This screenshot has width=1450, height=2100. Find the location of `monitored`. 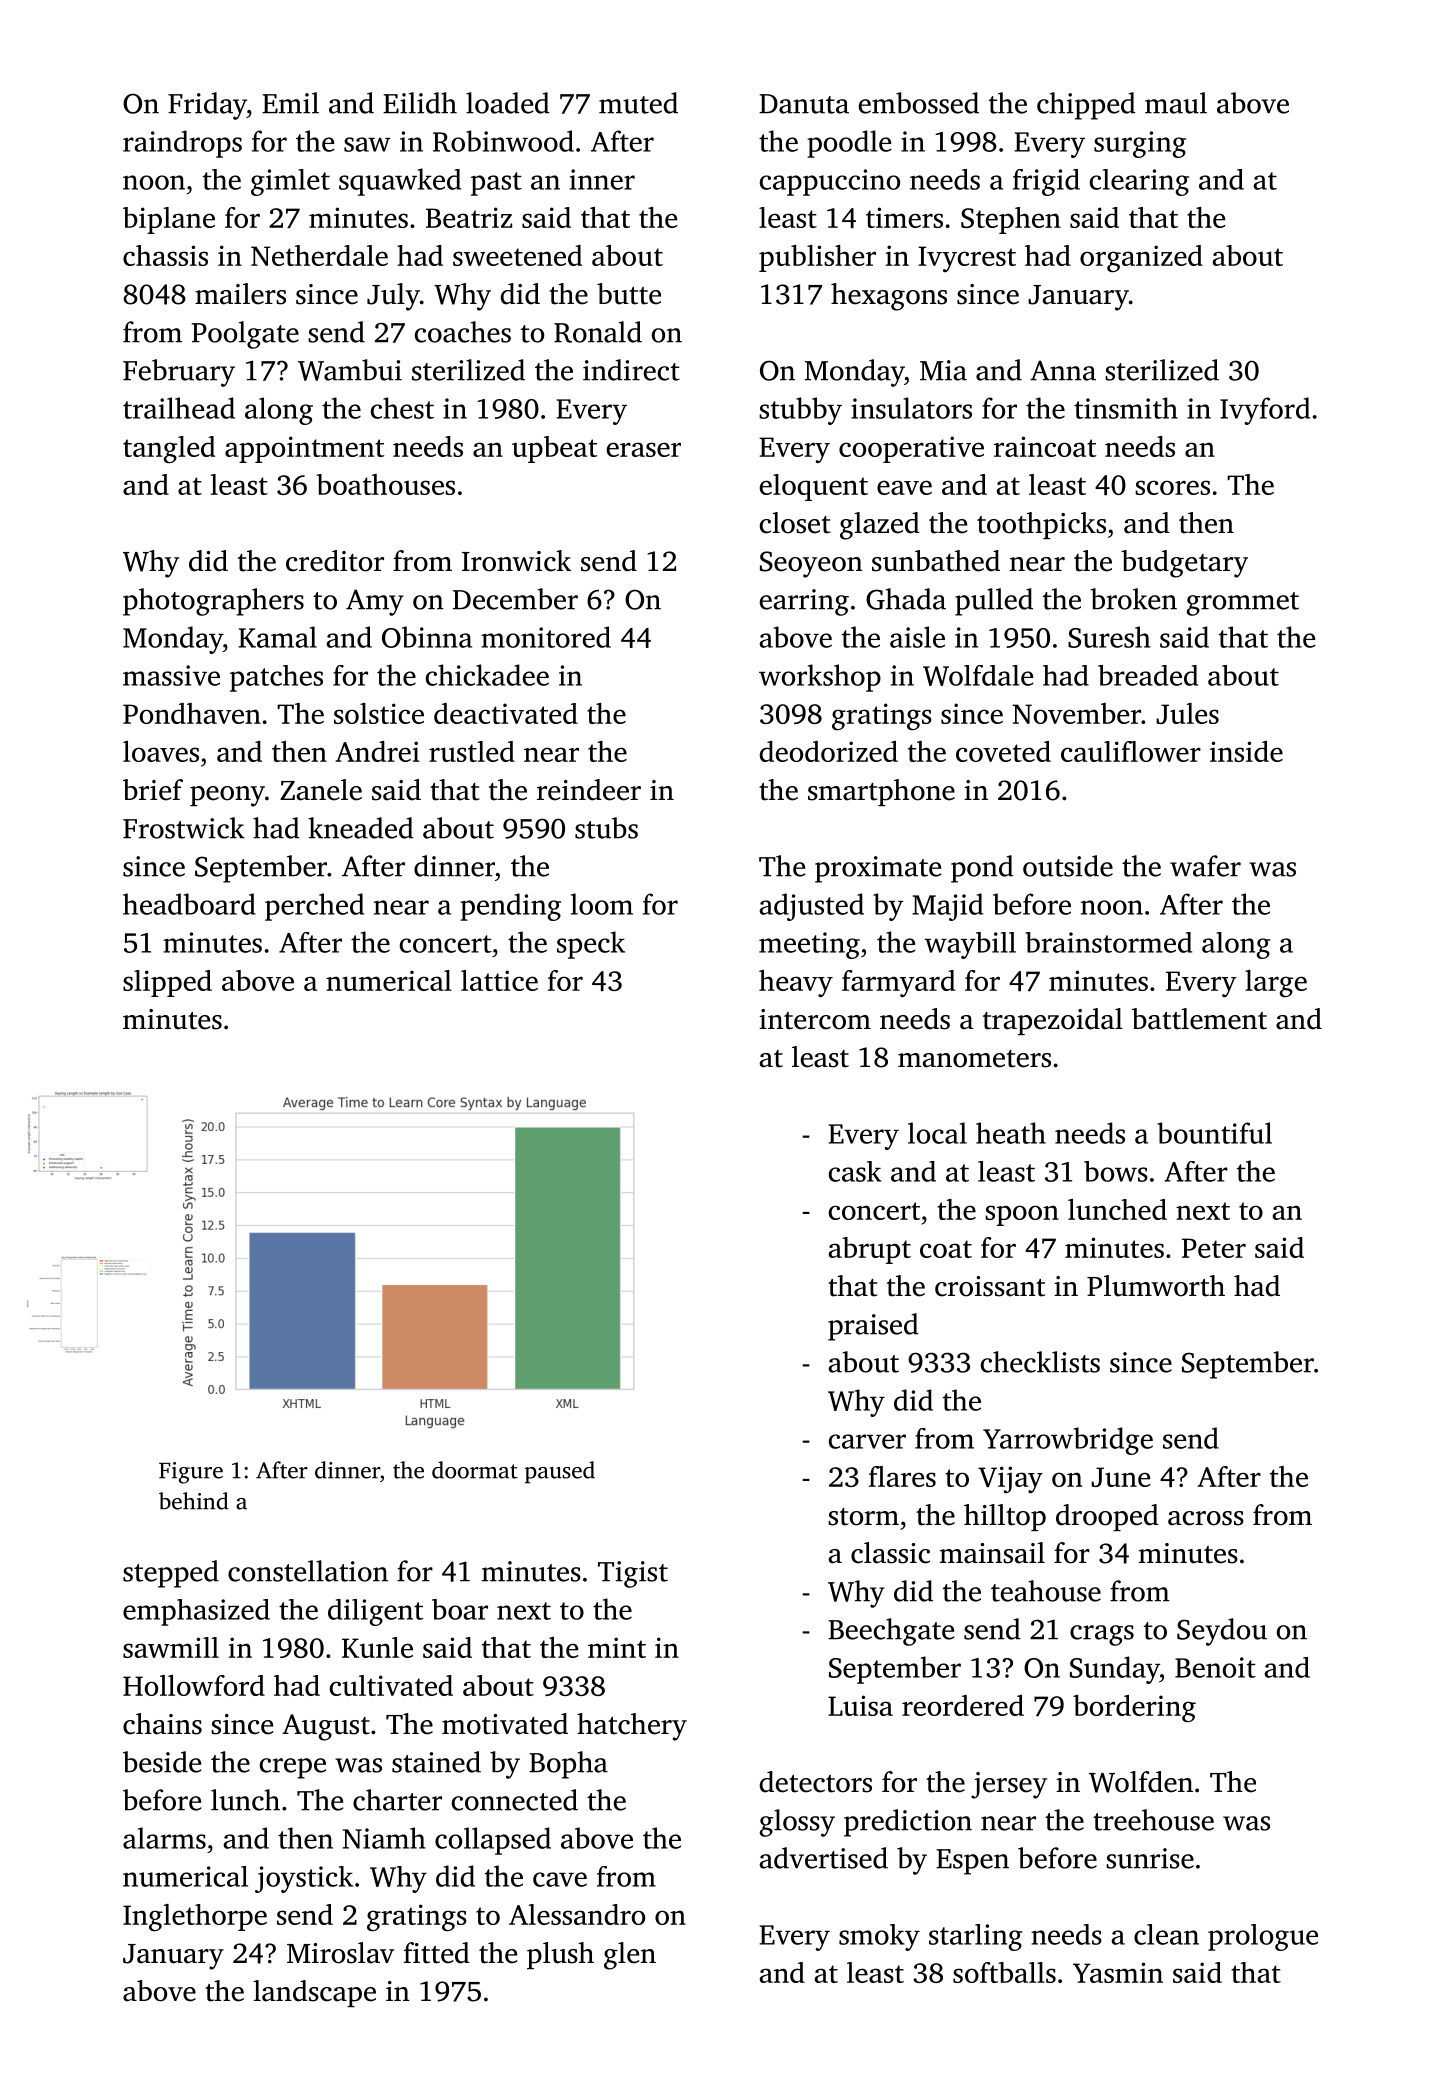

monitored is located at coordinates (546, 637).
